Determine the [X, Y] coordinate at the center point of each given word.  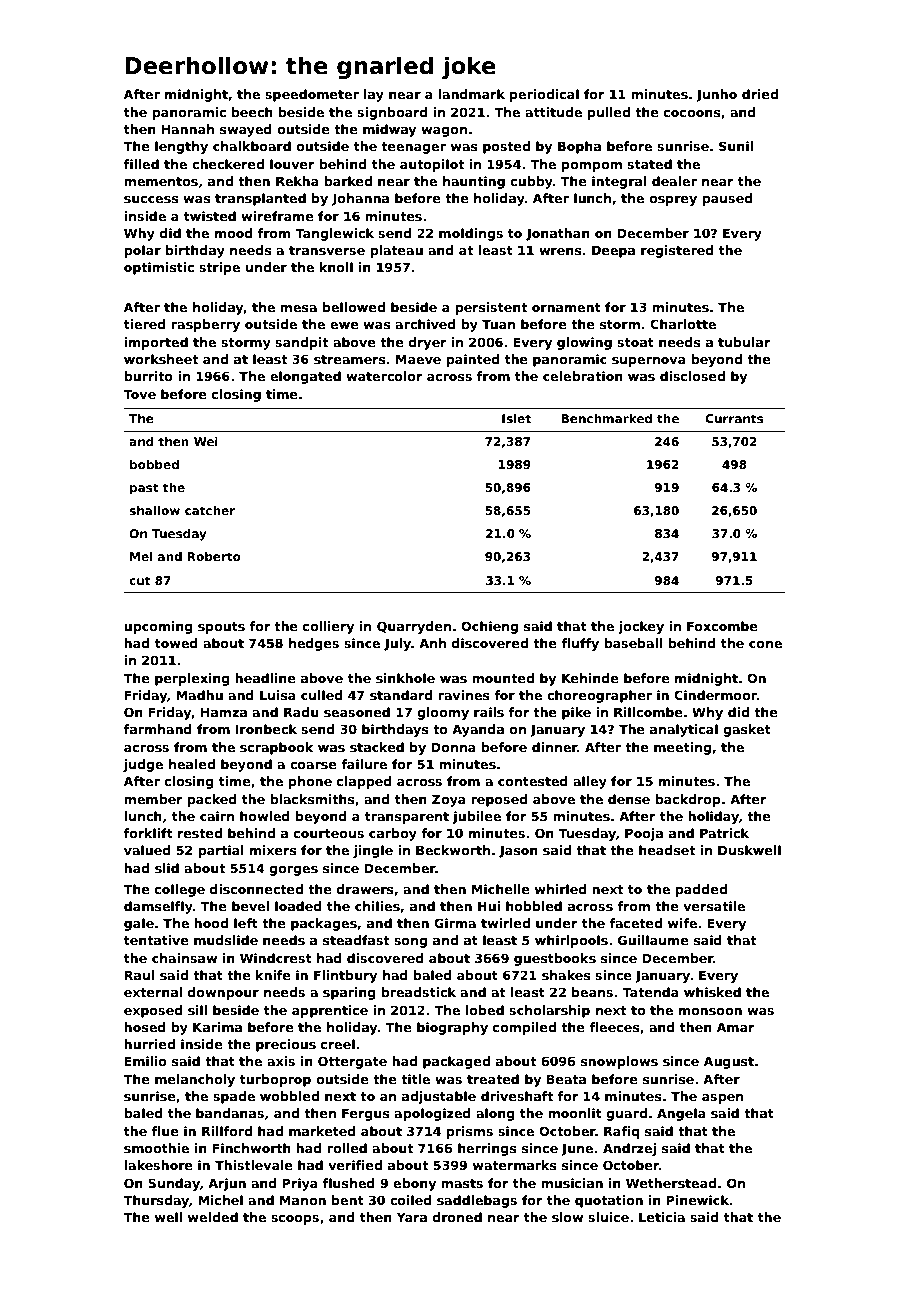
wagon [444, 132]
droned [457, 1217]
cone [765, 644]
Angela [681, 1114]
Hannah [187, 129]
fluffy [580, 644]
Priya [300, 1184]
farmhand [158, 729]
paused [727, 199]
